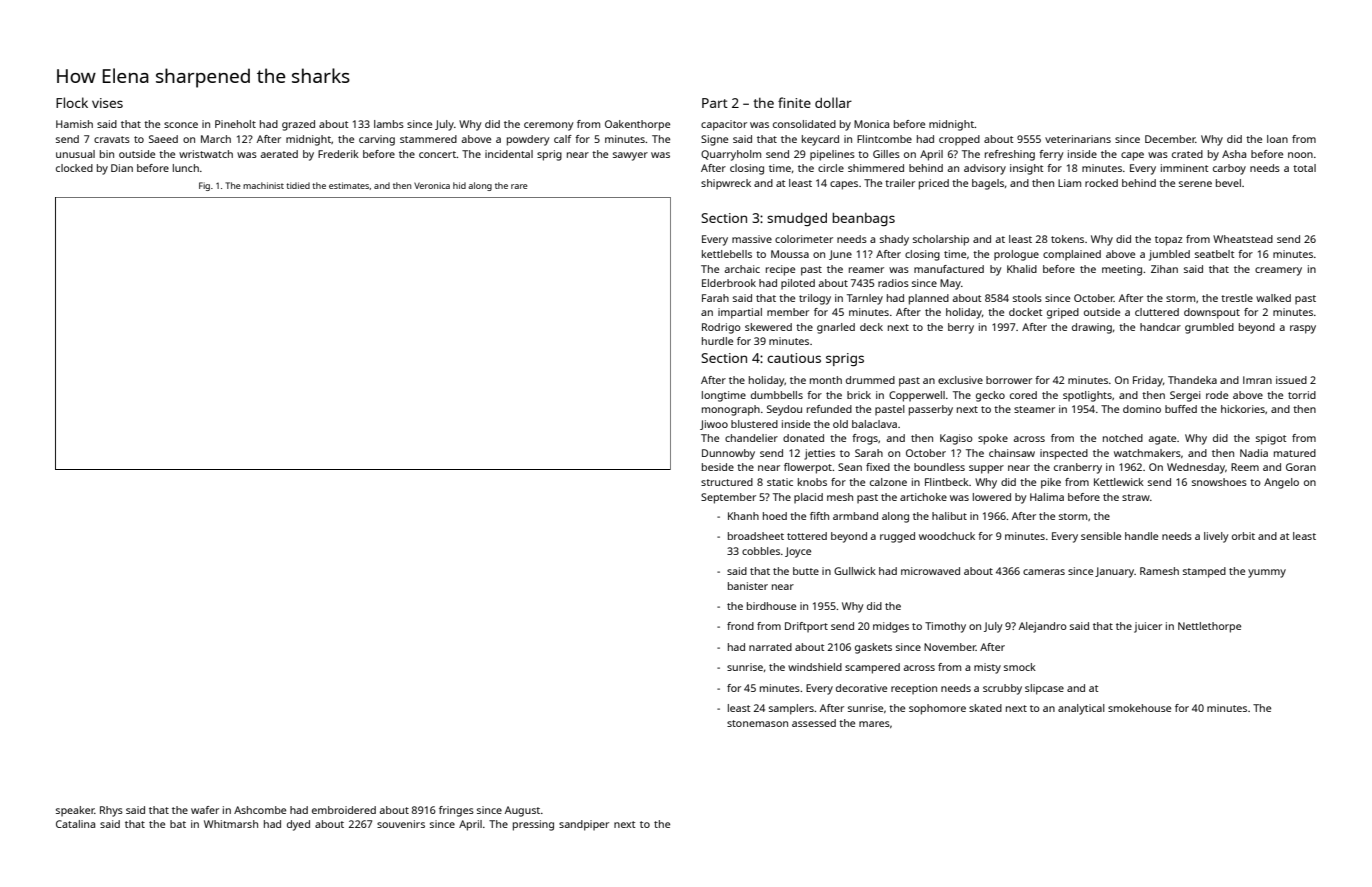  I want to click on Jiwoo, so click(714, 425).
